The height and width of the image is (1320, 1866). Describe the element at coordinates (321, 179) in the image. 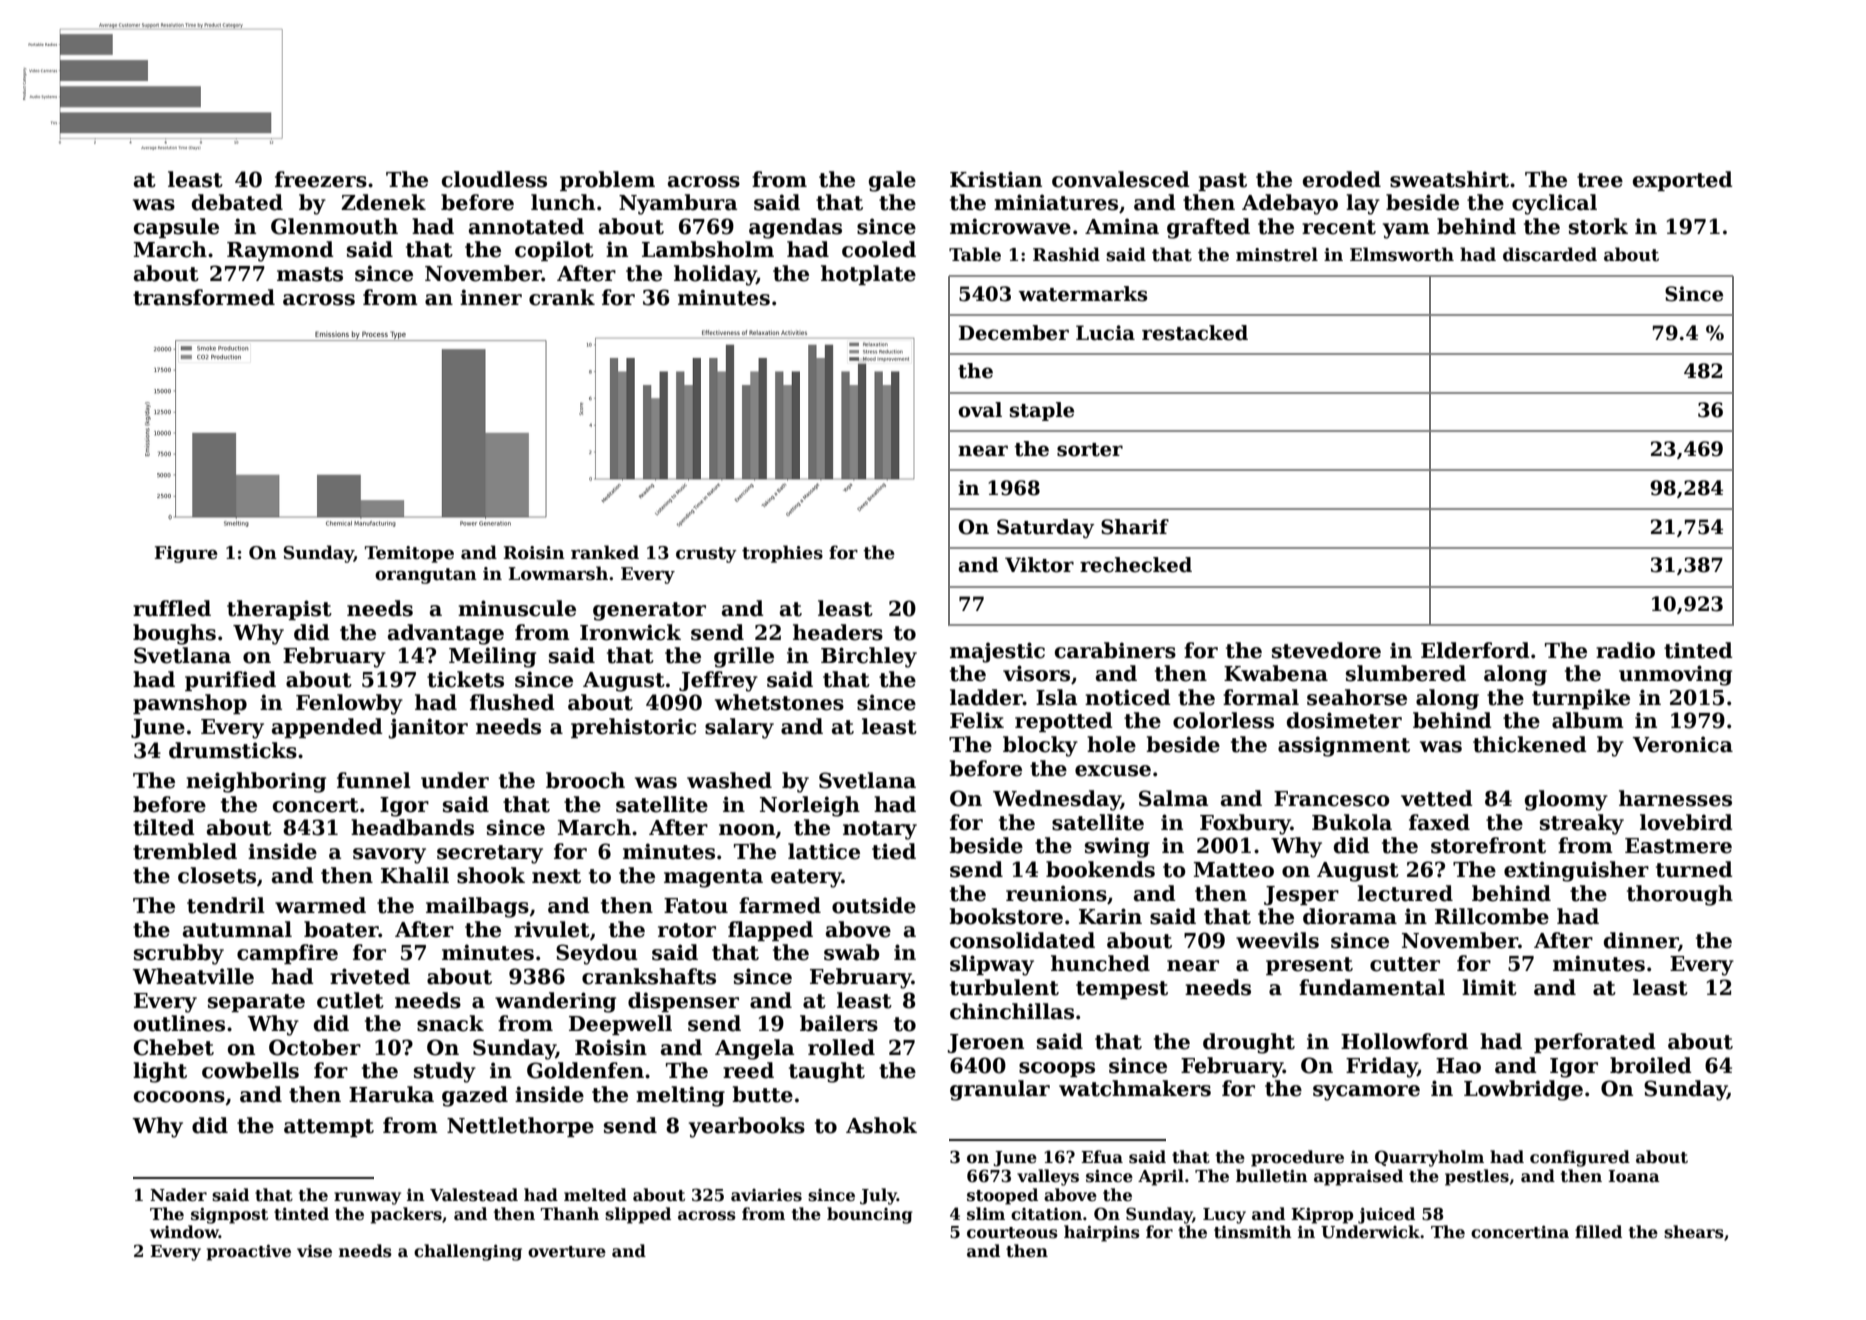

I see `freezers` at that location.
